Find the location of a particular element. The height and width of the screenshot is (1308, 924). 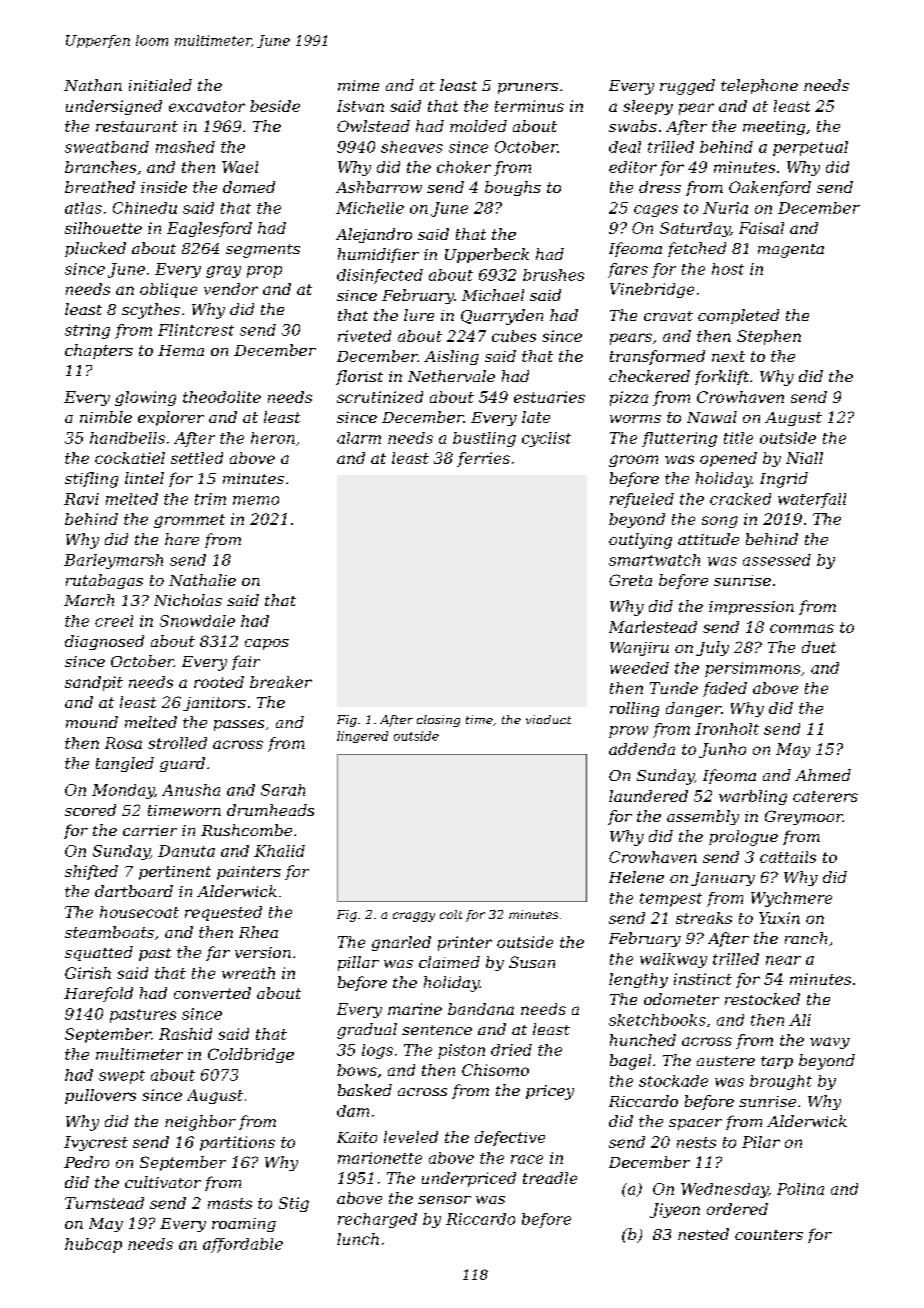

counters is located at coordinates (769, 1235).
